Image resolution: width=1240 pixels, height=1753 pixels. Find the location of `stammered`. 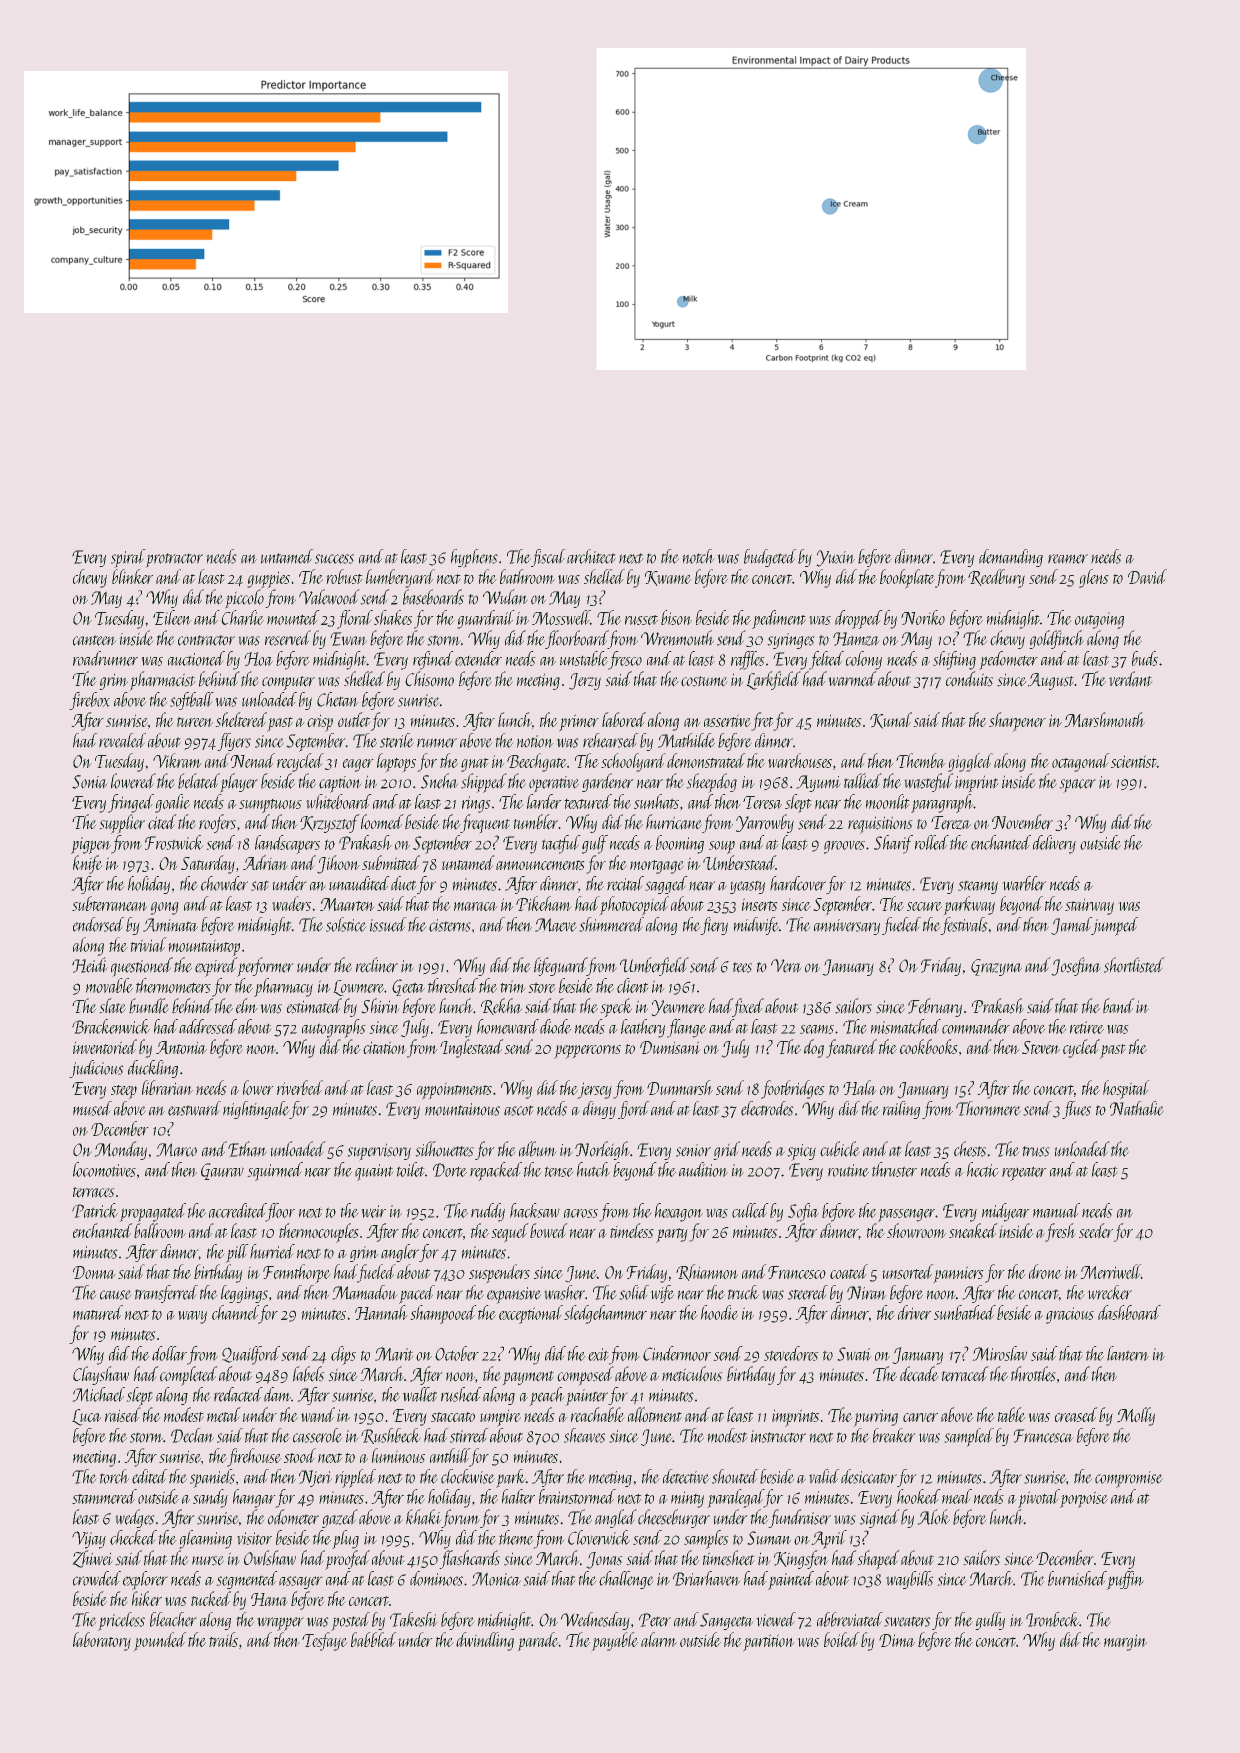

stammered is located at coordinates (104, 1496).
